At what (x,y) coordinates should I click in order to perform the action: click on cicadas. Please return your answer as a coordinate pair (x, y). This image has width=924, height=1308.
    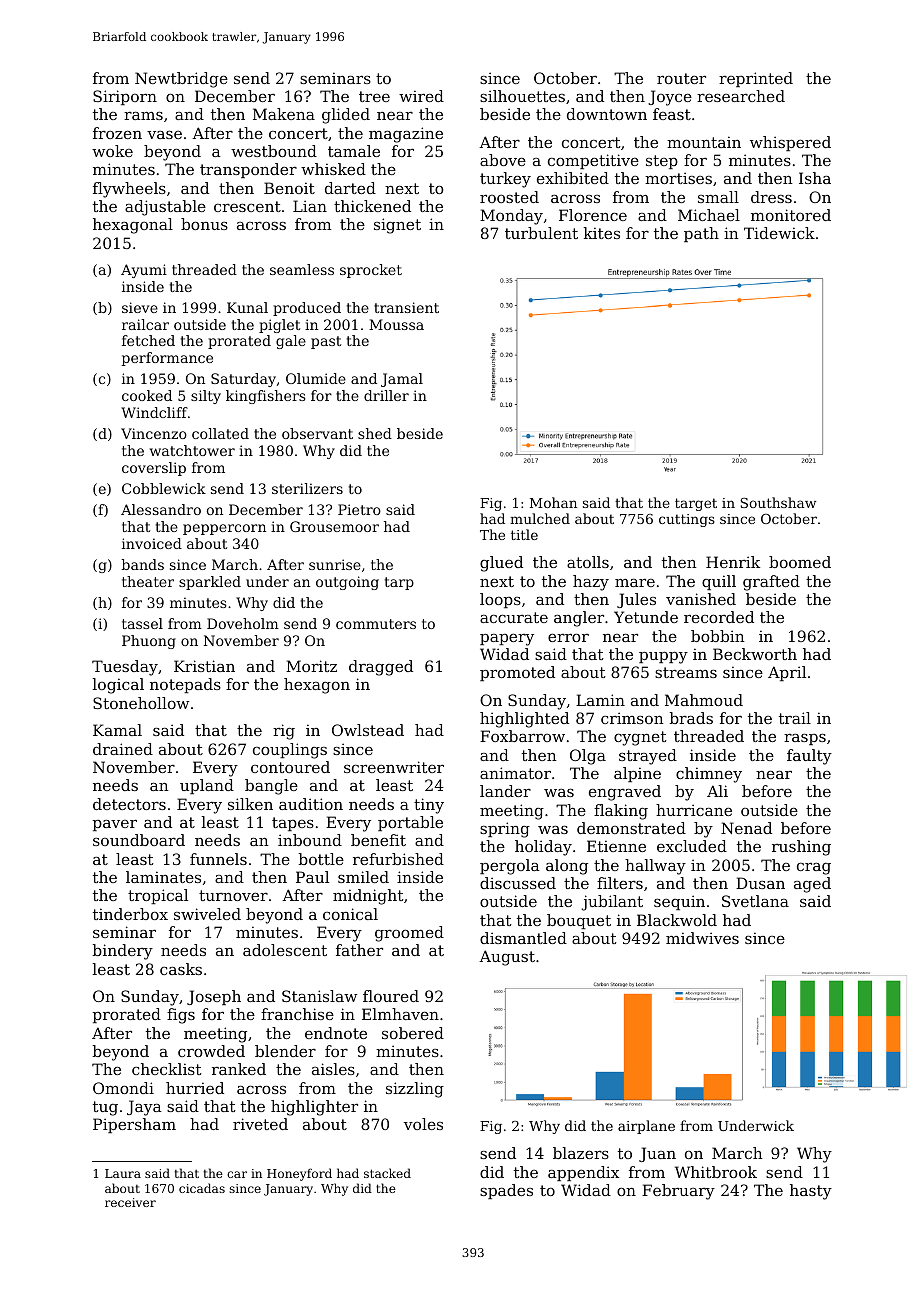
    Looking at the image, I should click on (202, 1188).
